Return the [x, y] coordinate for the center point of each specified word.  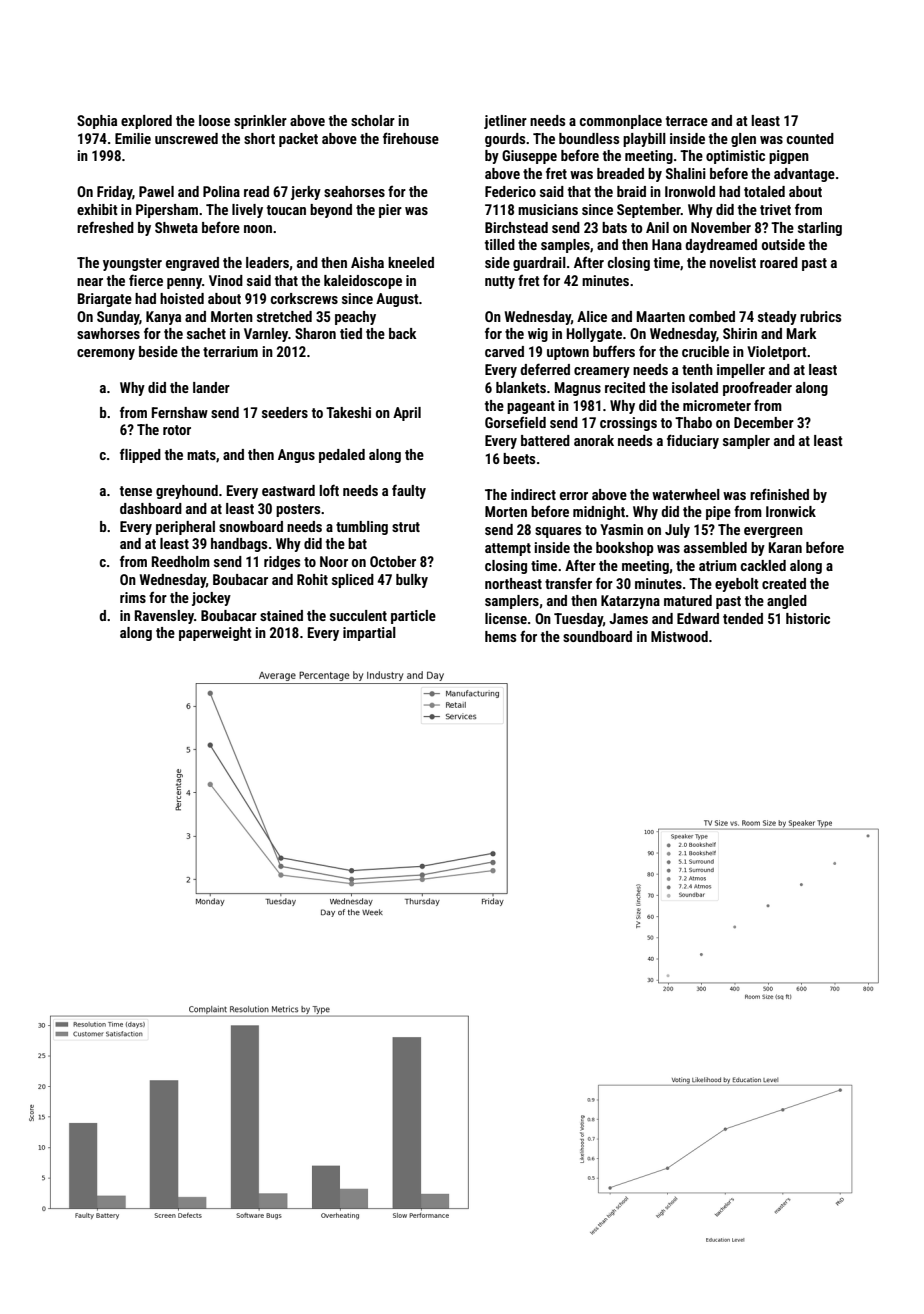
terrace [687, 121]
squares [558, 532]
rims [133, 597]
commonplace [621, 122]
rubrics [820, 316]
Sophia [97, 122]
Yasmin [621, 529]
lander [211, 387]
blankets [521, 387]
